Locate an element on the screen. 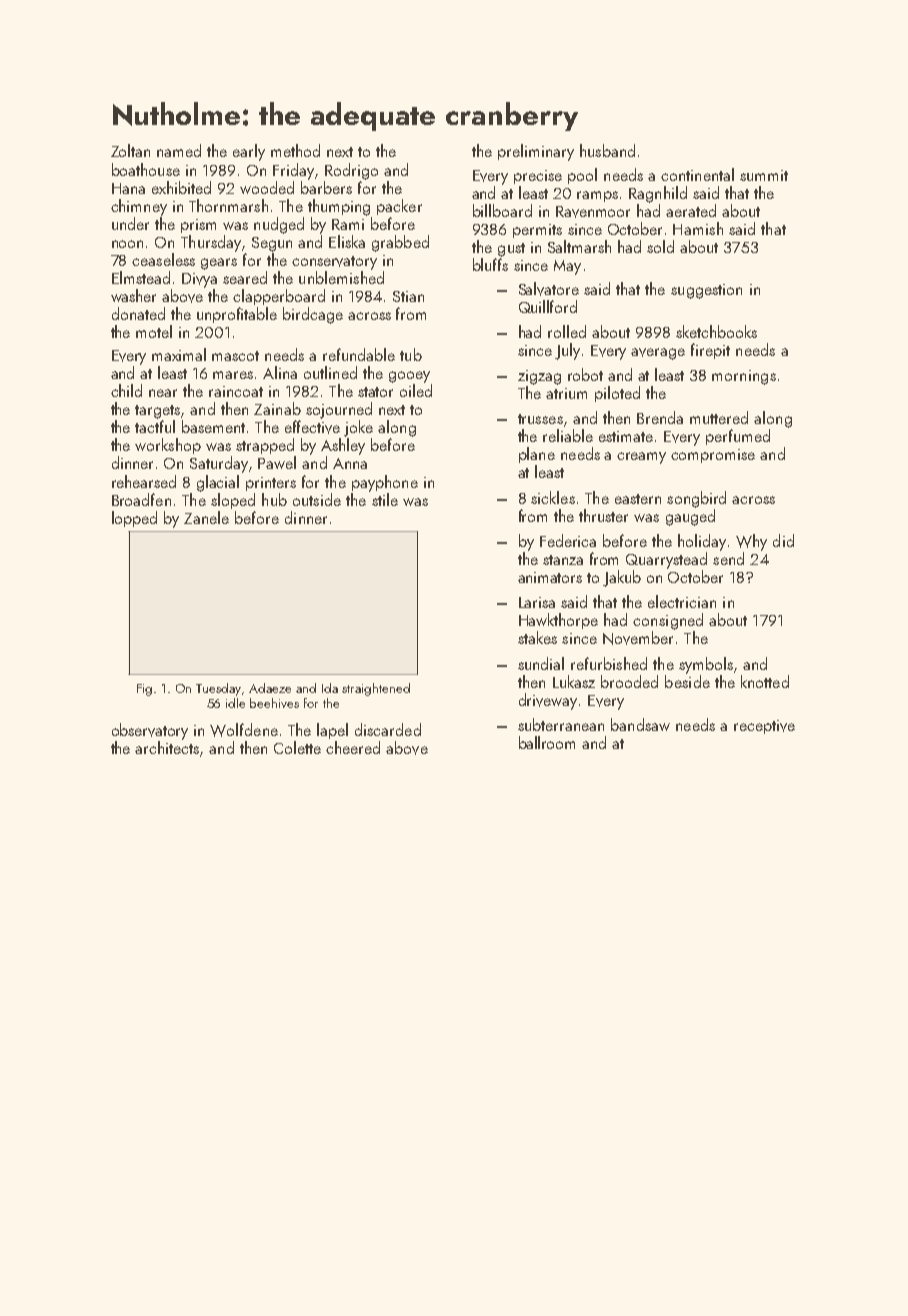 The height and width of the screenshot is (1316, 908). discarded is located at coordinates (388, 729).
